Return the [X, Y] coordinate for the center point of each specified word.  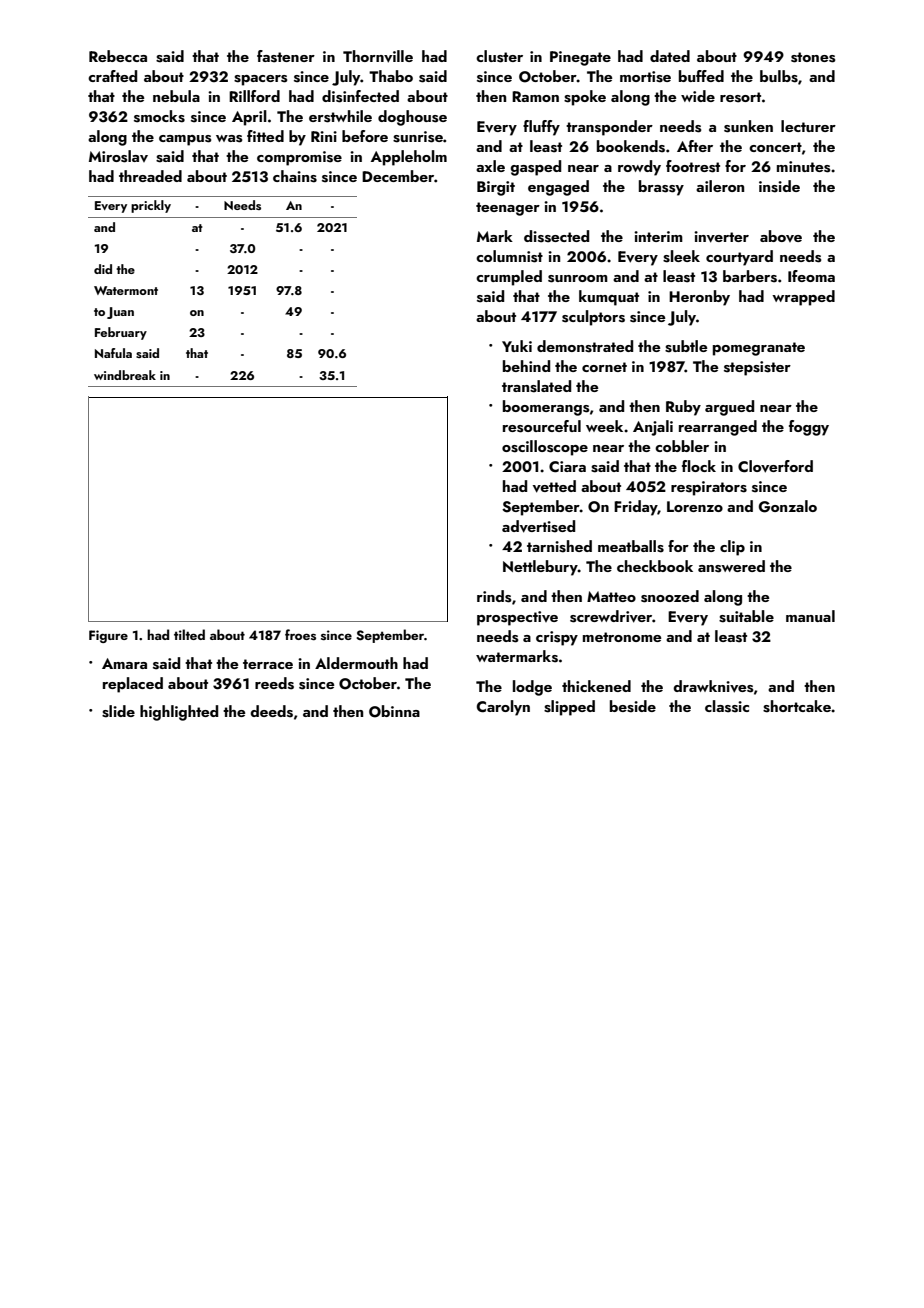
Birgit [496, 188]
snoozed [670, 596]
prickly [151, 206]
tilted [189, 634]
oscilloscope [545, 448]
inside [779, 186]
